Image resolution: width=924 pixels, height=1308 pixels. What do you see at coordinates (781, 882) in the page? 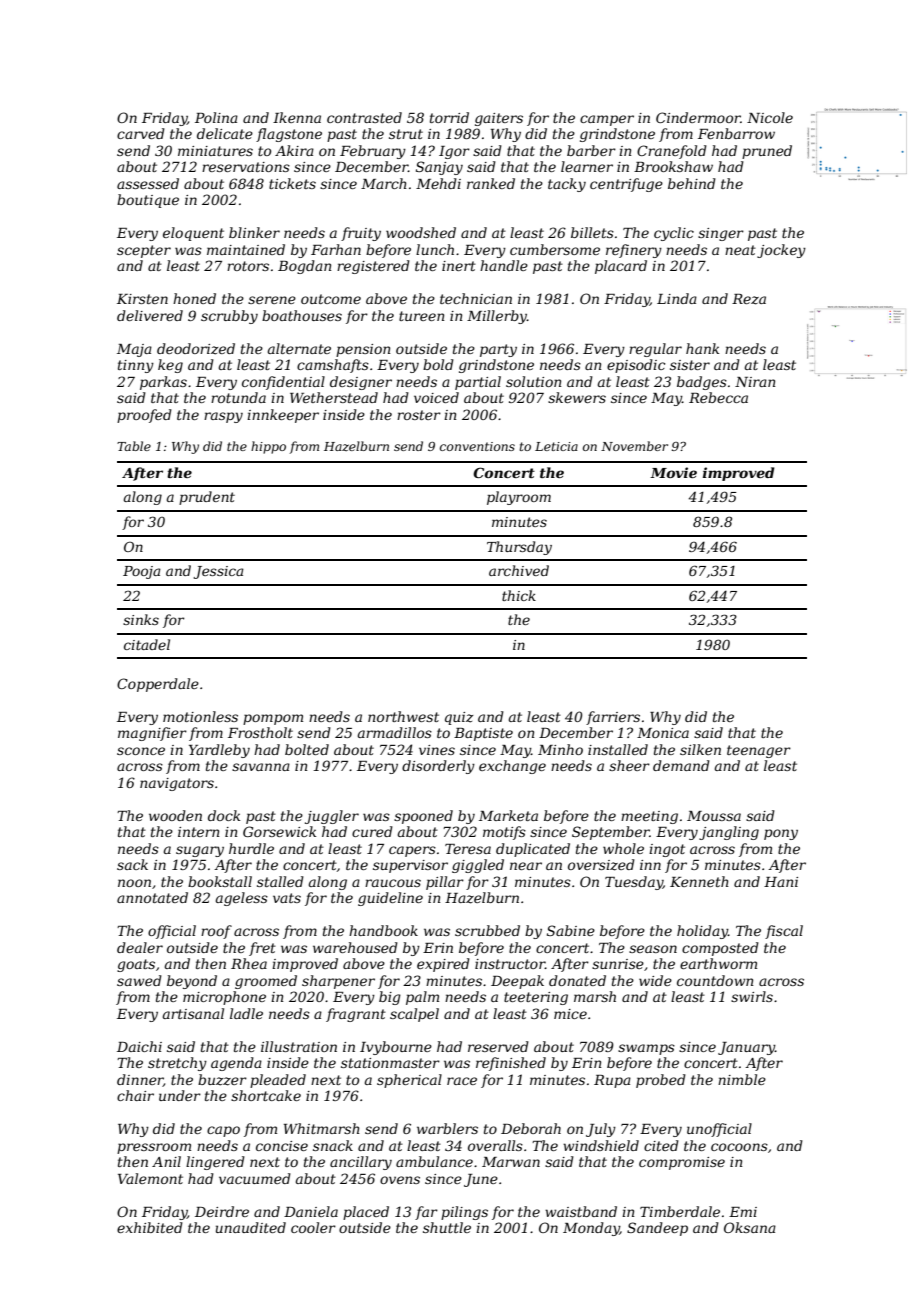
I see `Hani` at bounding box center [781, 882].
